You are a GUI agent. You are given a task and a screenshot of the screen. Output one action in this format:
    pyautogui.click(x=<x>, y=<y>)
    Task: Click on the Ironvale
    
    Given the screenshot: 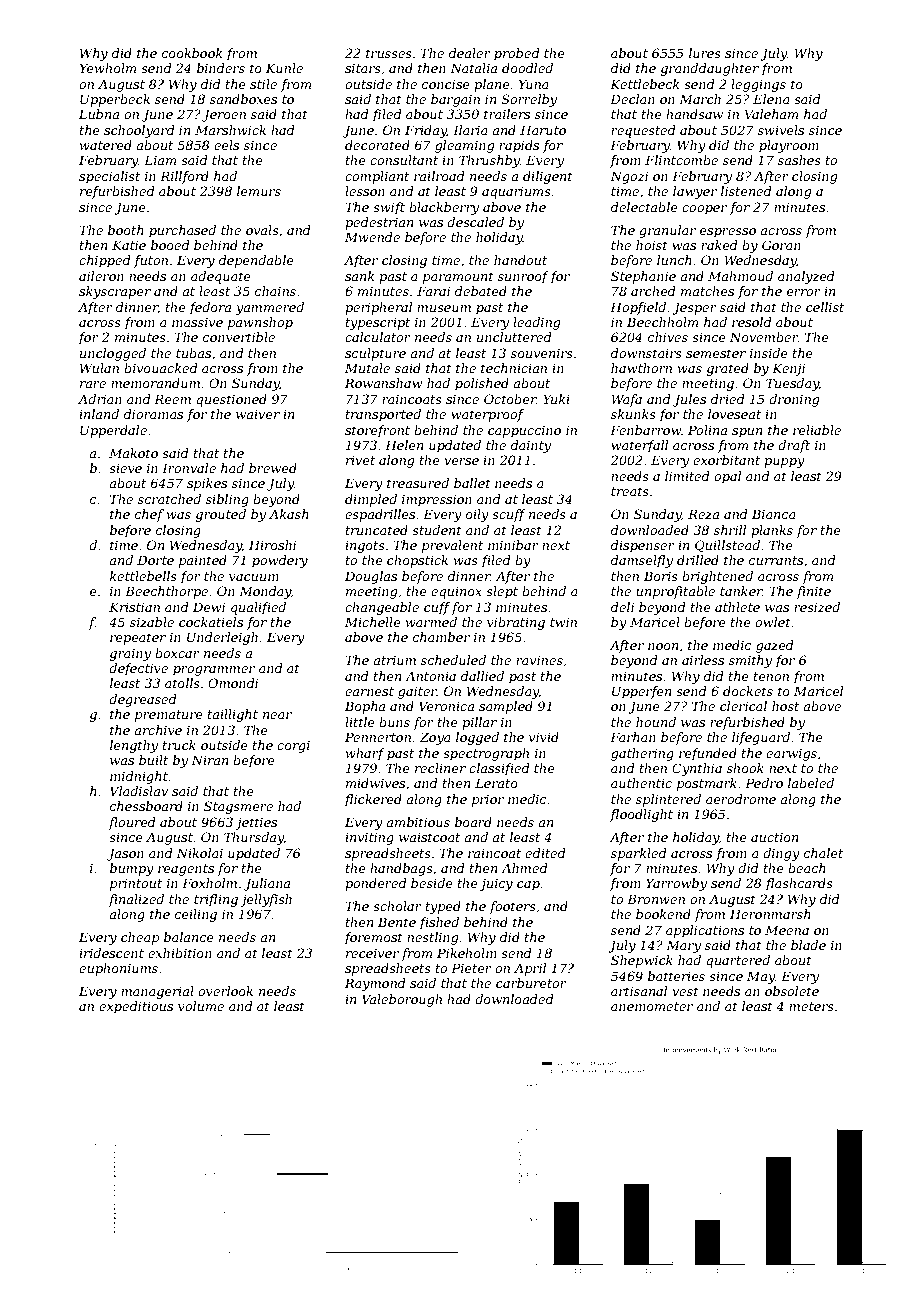 What is the action you would take?
    pyautogui.click(x=189, y=468)
